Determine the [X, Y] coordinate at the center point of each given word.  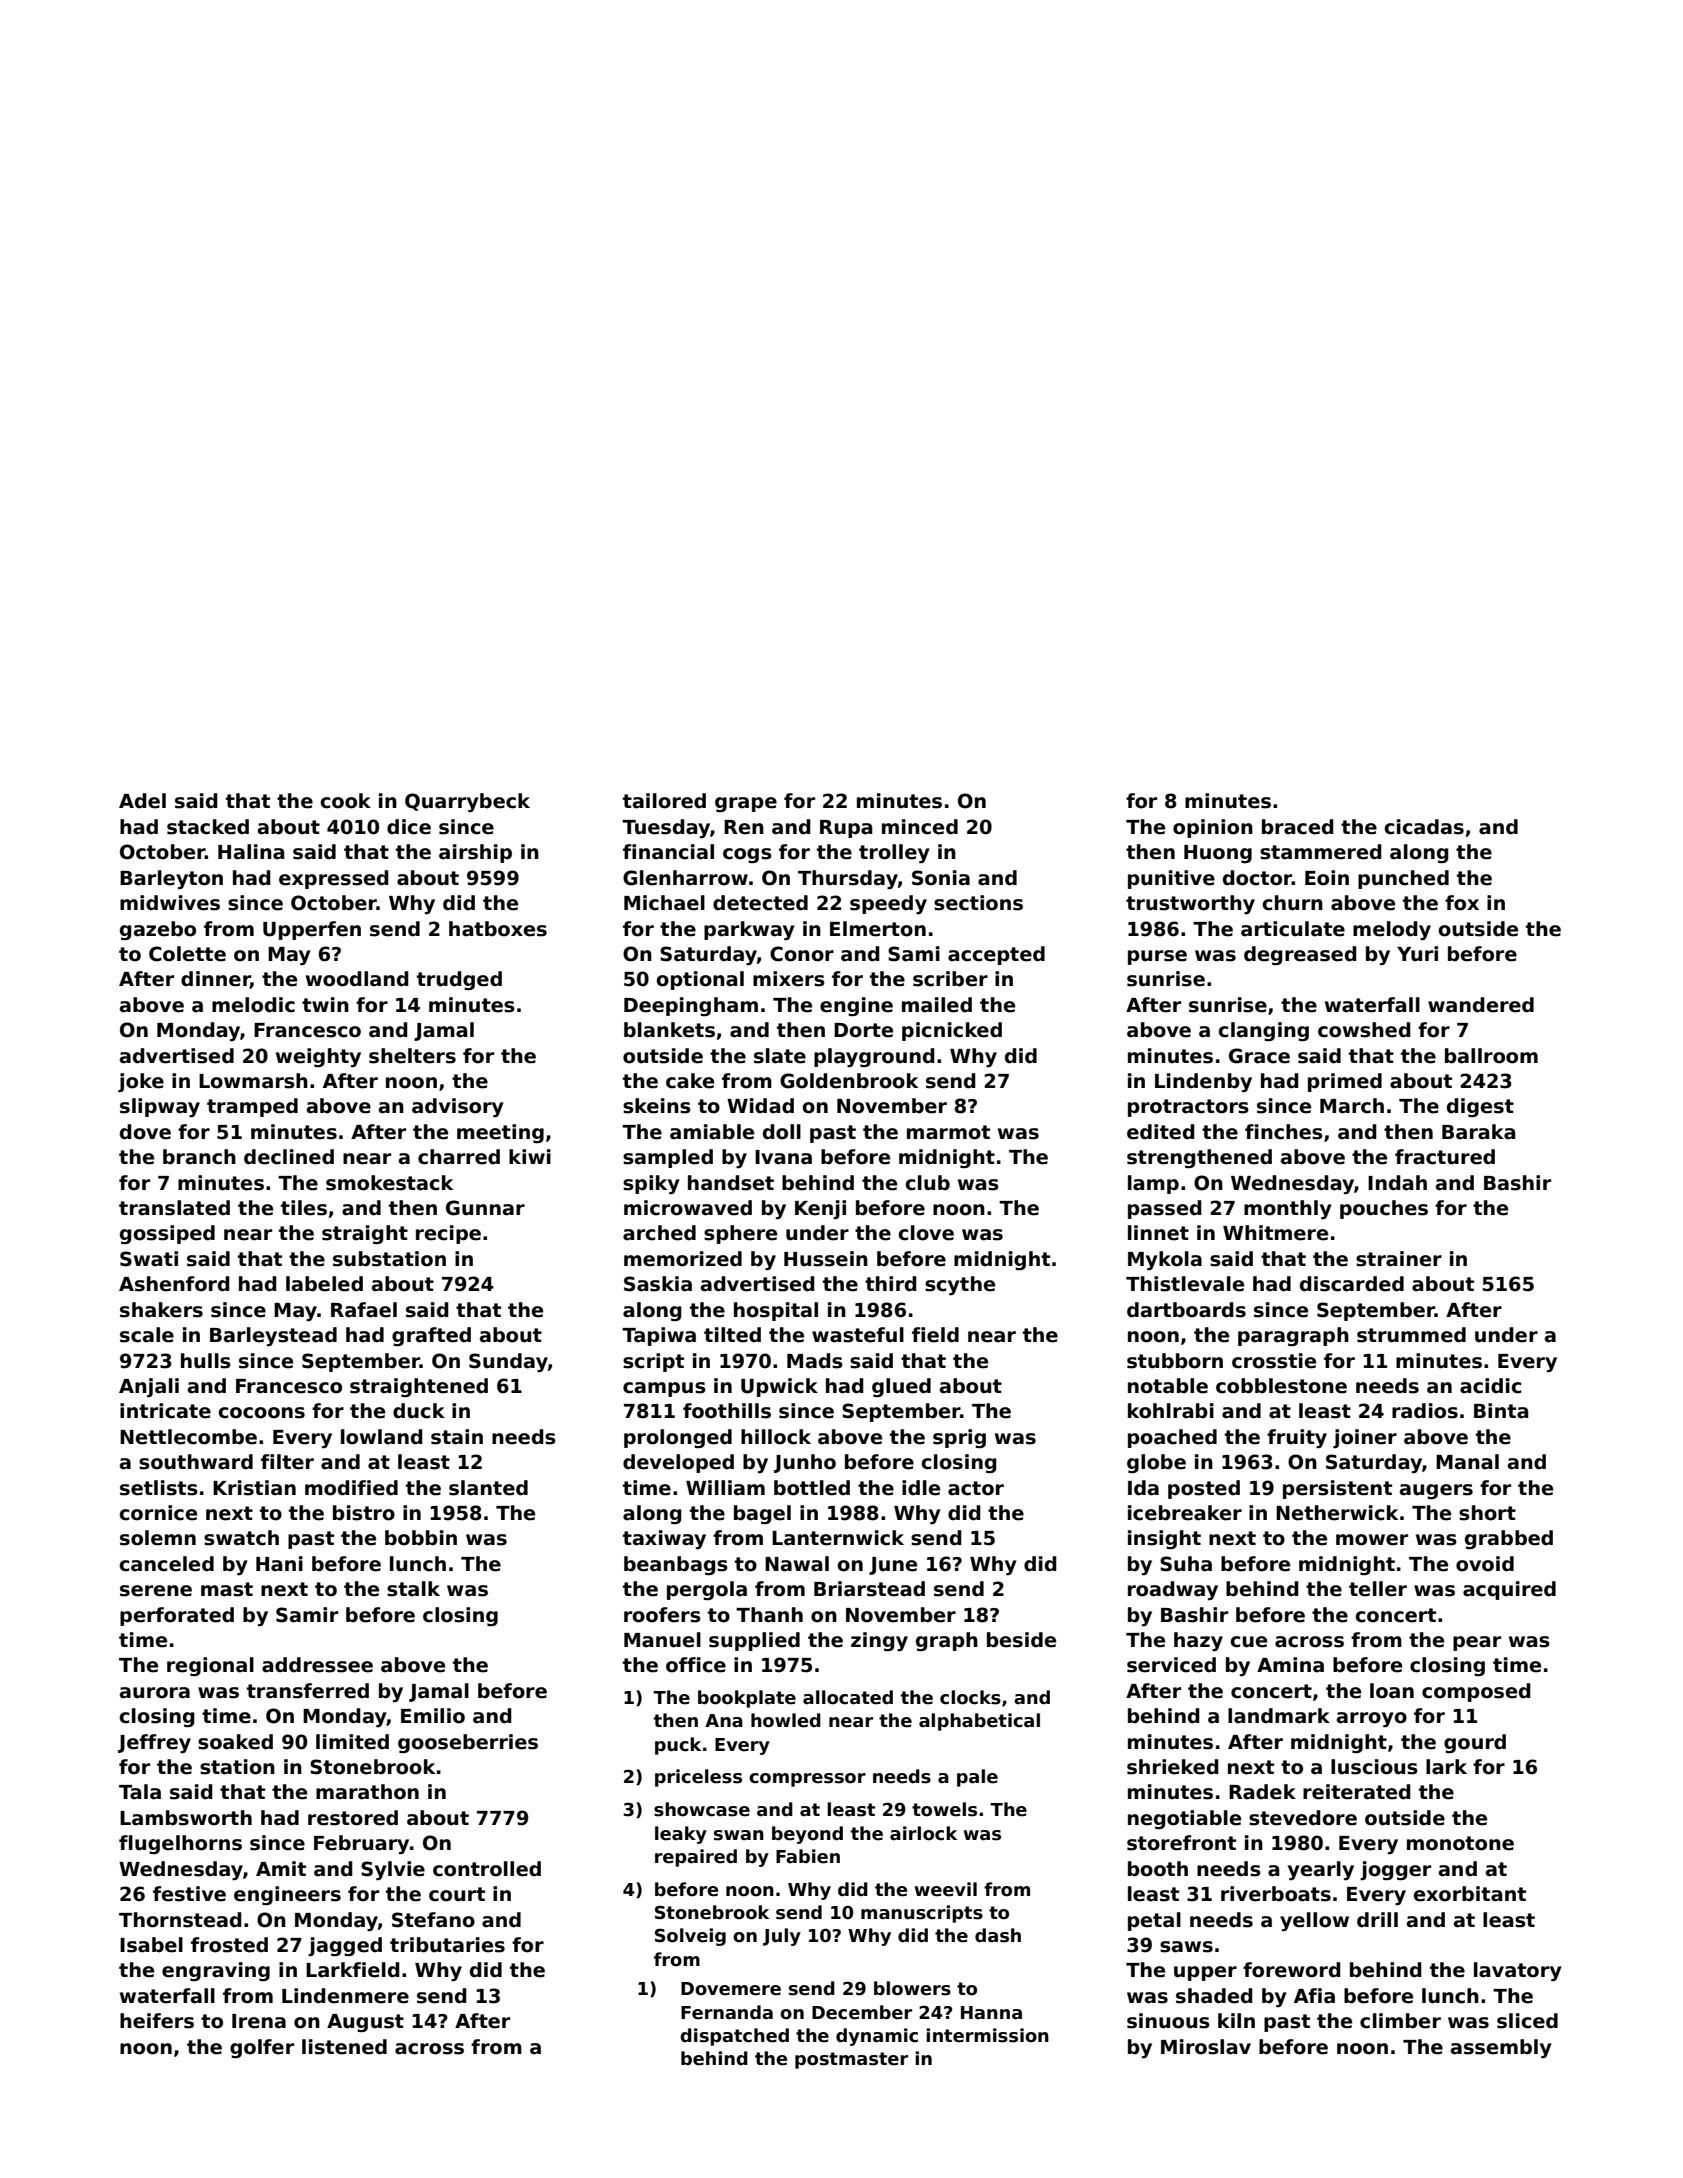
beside [1021, 1640]
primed [1345, 1082]
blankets [669, 1030]
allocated [848, 1697]
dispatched [734, 2037]
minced [920, 827]
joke [141, 1082]
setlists [159, 1488]
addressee [317, 1665]
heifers [157, 2021]
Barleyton [171, 879]
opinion [1213, 828]
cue [1248, 1642]
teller [1378, 1589]
